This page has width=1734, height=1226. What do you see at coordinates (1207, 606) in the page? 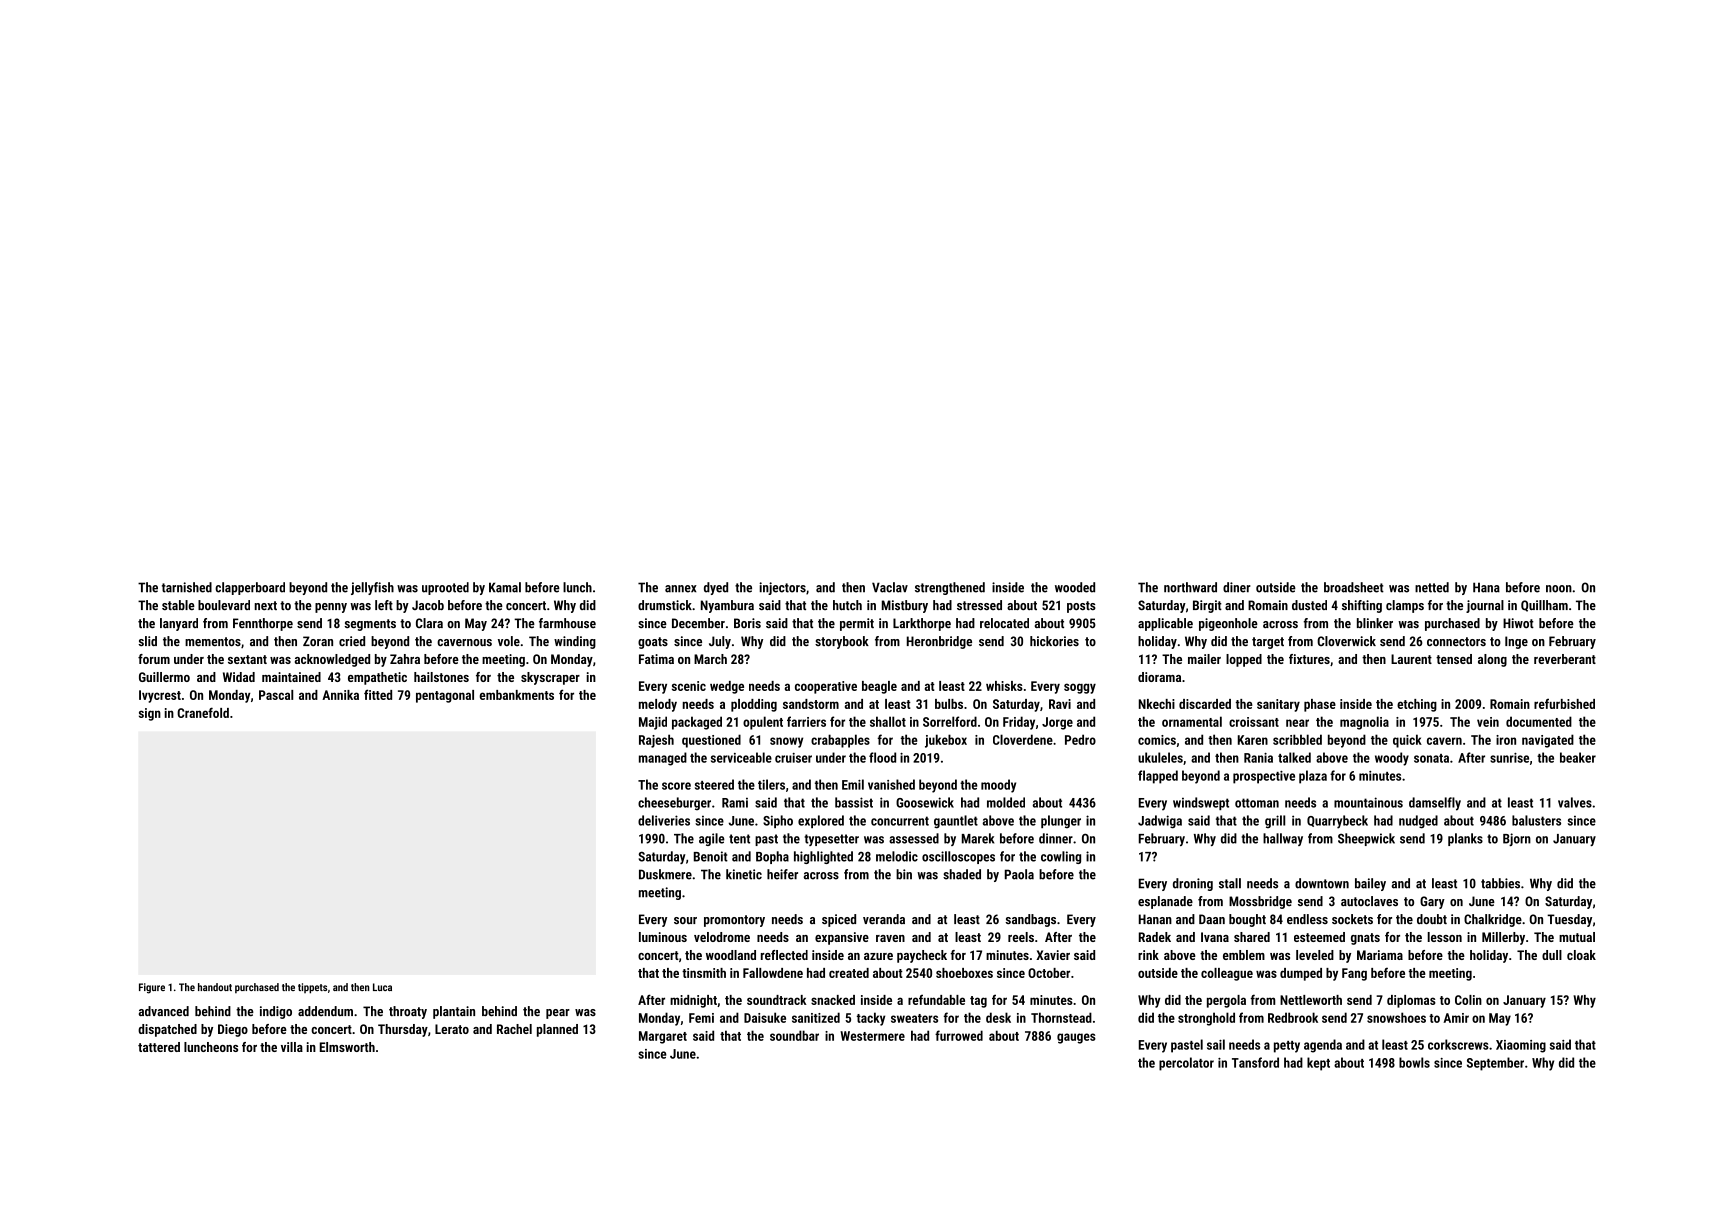
I see `Birgit` at bounding box center [1207, 606].
